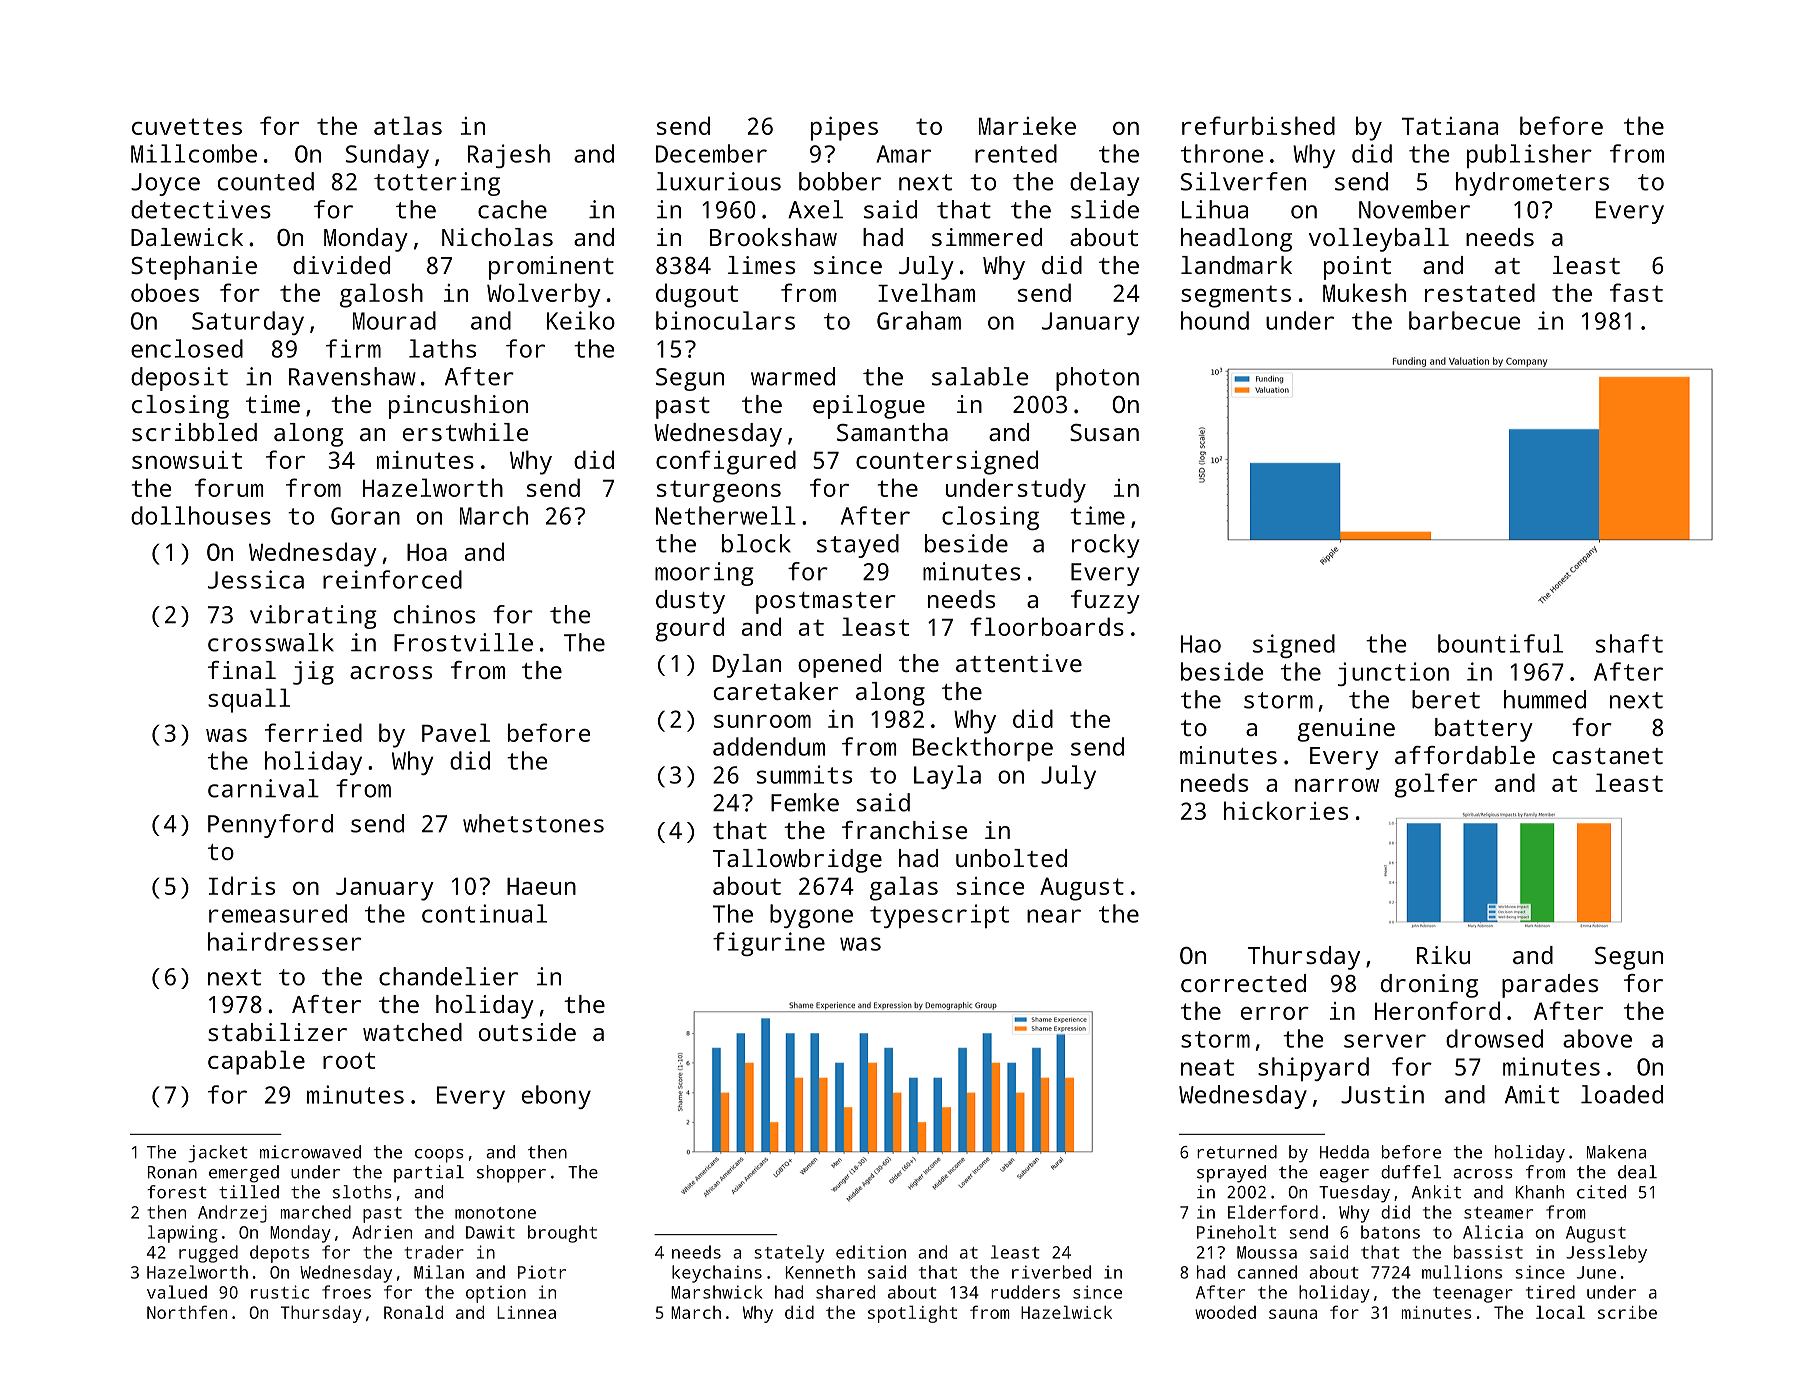 This image has width=1795, height=1387. I want to click on Mukesh, so click(1364, 292).
